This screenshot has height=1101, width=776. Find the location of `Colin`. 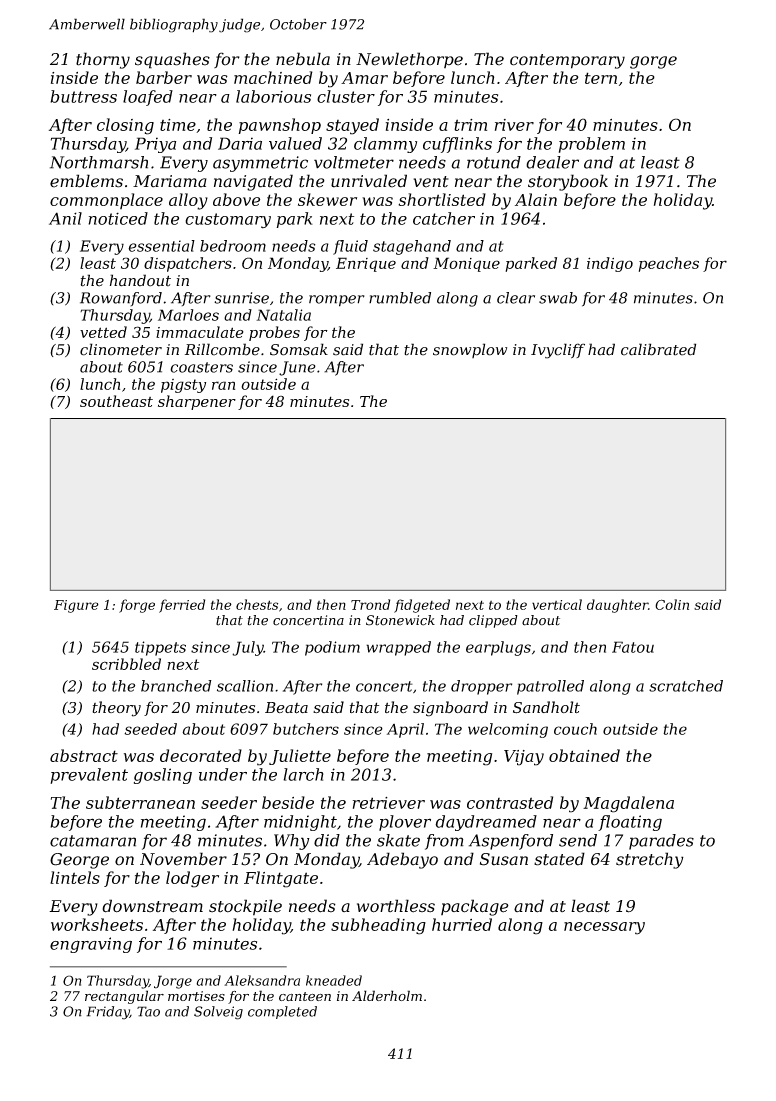

Colin is located at coordinates (672, 604).
